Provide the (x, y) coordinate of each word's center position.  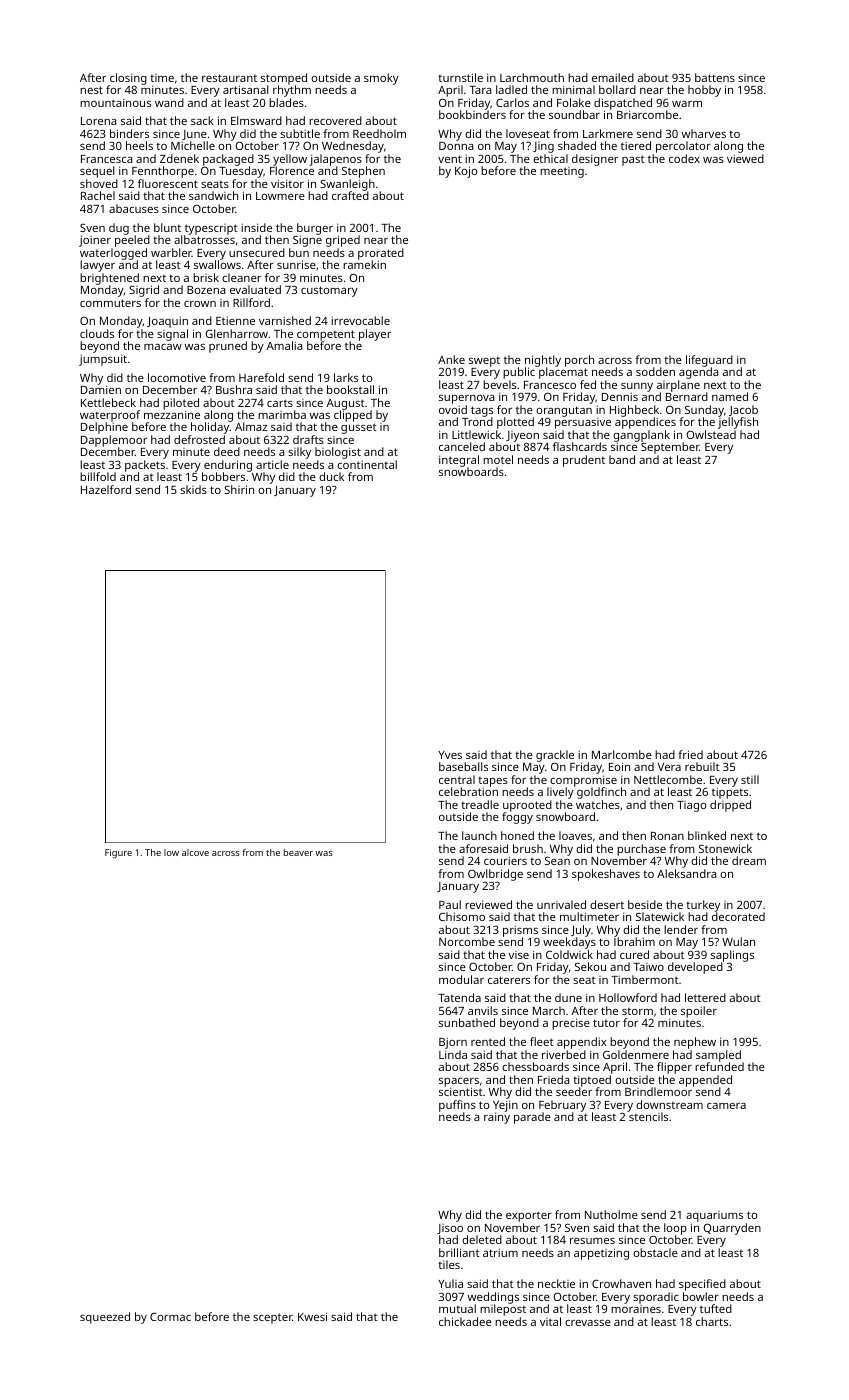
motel (498, 459)
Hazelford (106, 489)
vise (518, 955)
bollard (617, 89)
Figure (118, 853)
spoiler (699, 1012)
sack (202, 120)
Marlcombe (622, 754)
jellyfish (738, 423)
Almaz (251, 427)
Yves (450, 755)
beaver (298, 852)
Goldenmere (636, 1054)
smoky (381, 79)
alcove (195, 852)
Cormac (170, 1316)
